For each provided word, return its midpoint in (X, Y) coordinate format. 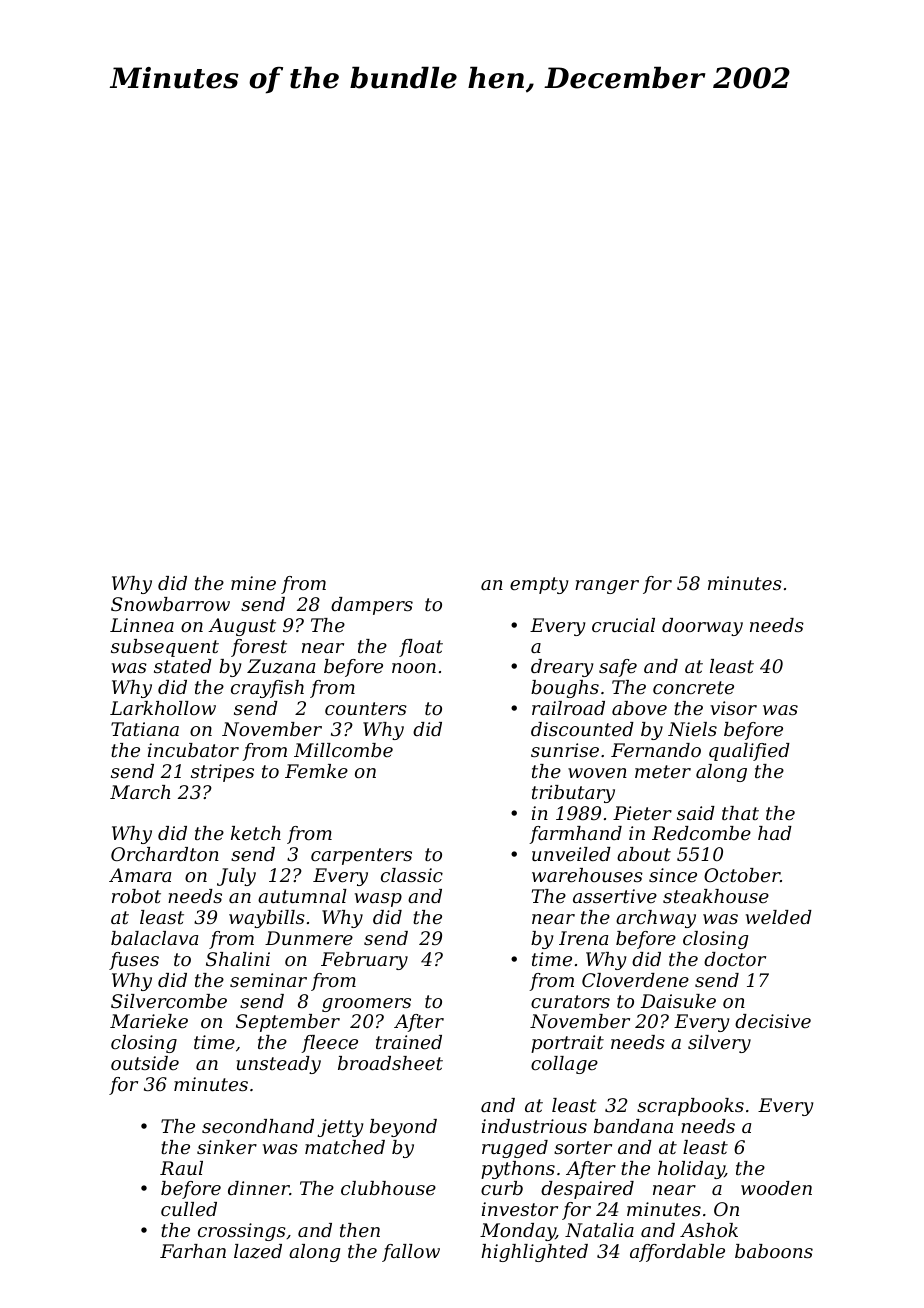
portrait (567, 1044)
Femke (316, 771)
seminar (268, 980)
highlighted (535, 1253)
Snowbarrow (170, 604)
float (421, 648)
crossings (242, 1232)
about (644, 854)
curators (570, 1001)
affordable (677, 1253)
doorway (702, 627)
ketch (256, 833)
